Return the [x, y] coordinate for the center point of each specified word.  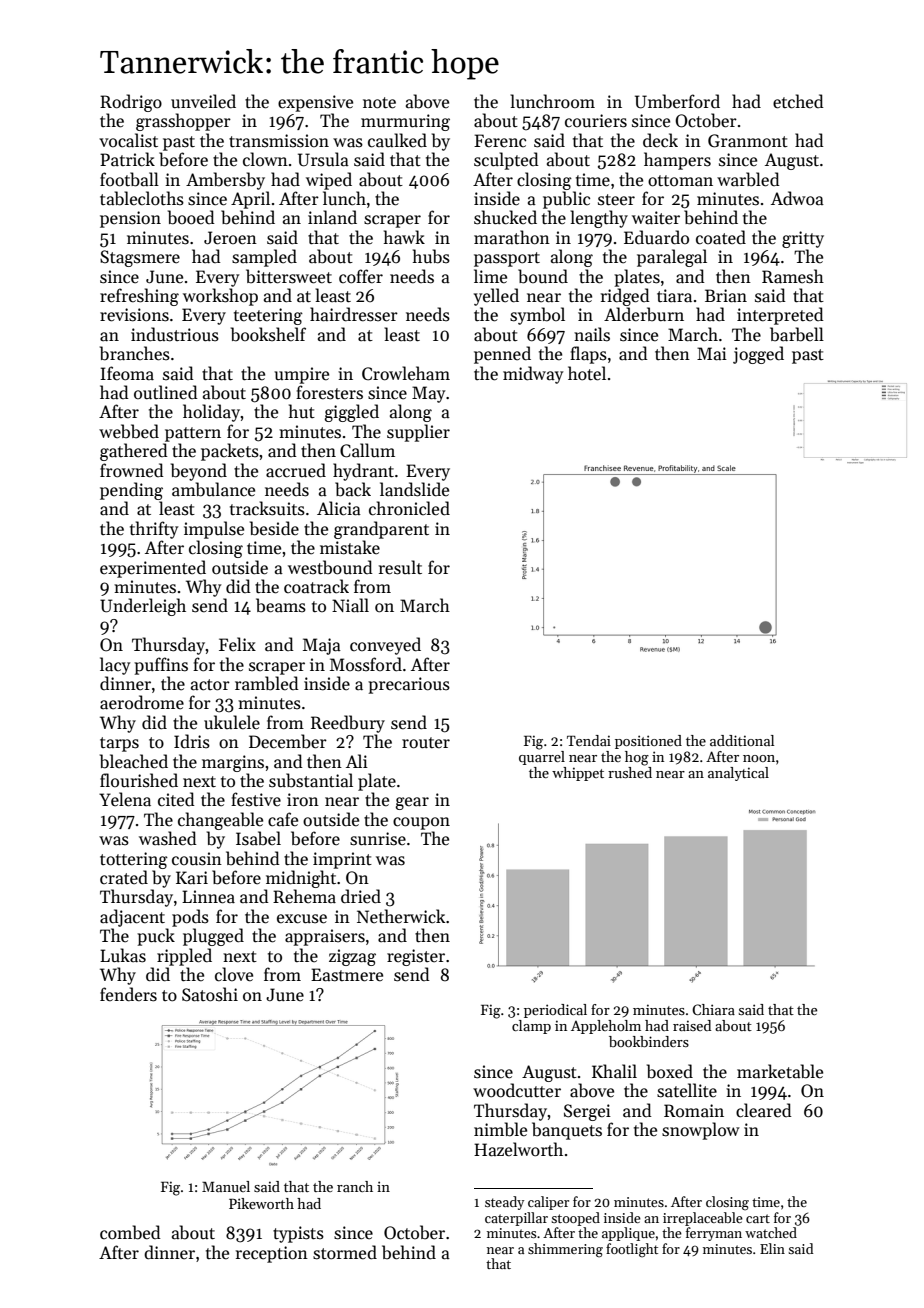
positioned [648, 742]
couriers [596, 121]
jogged [758, 355]
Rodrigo [131, 103]
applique [628, 1234]
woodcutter [517, 1090]
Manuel [226, 1186]
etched [798, 101]
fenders [128, 994]
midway [533, 375]
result [400, 567]
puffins [161, 666]
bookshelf [268, 334]
